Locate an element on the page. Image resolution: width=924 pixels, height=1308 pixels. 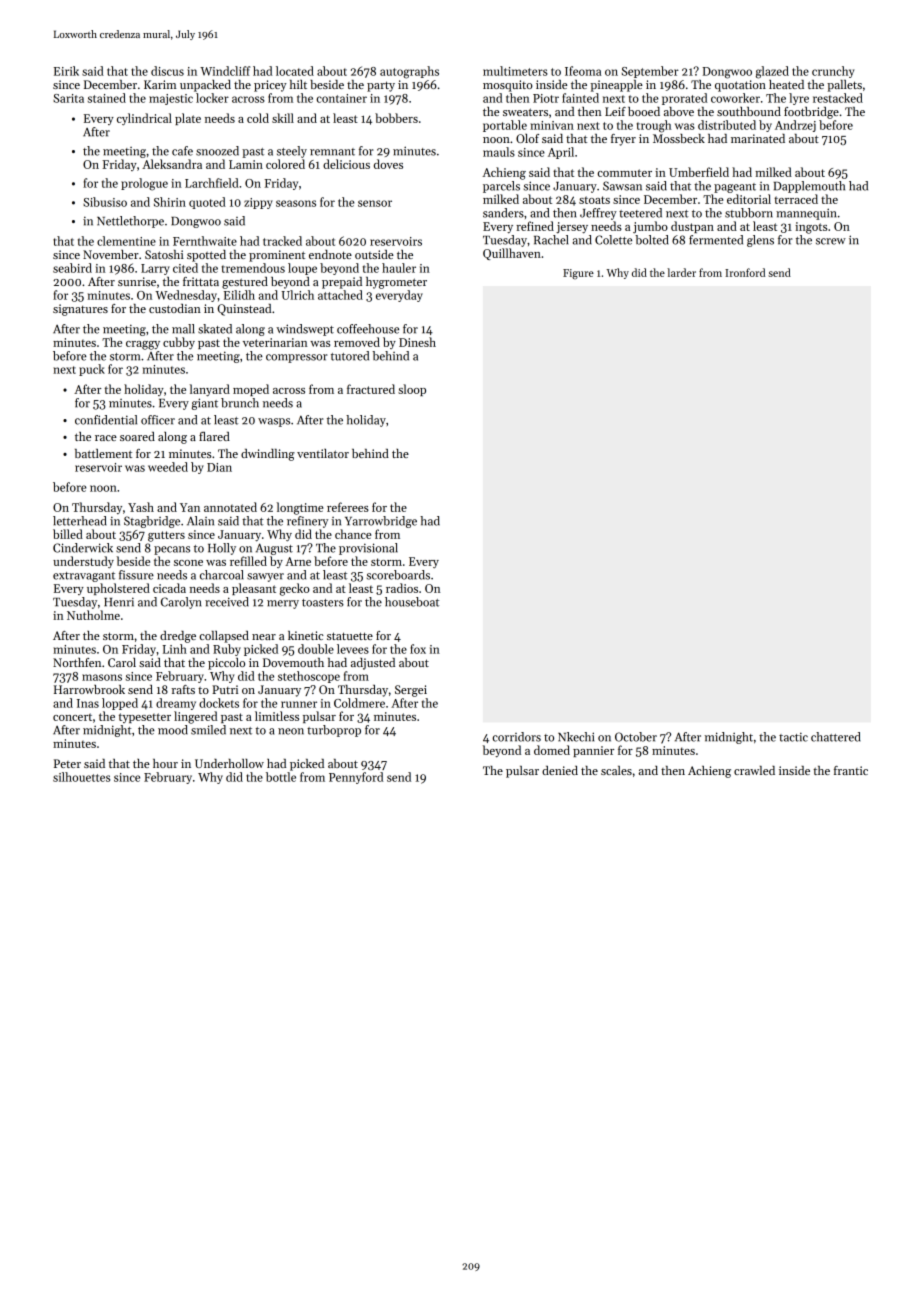
autographs is located at coordinates (409, 72).
